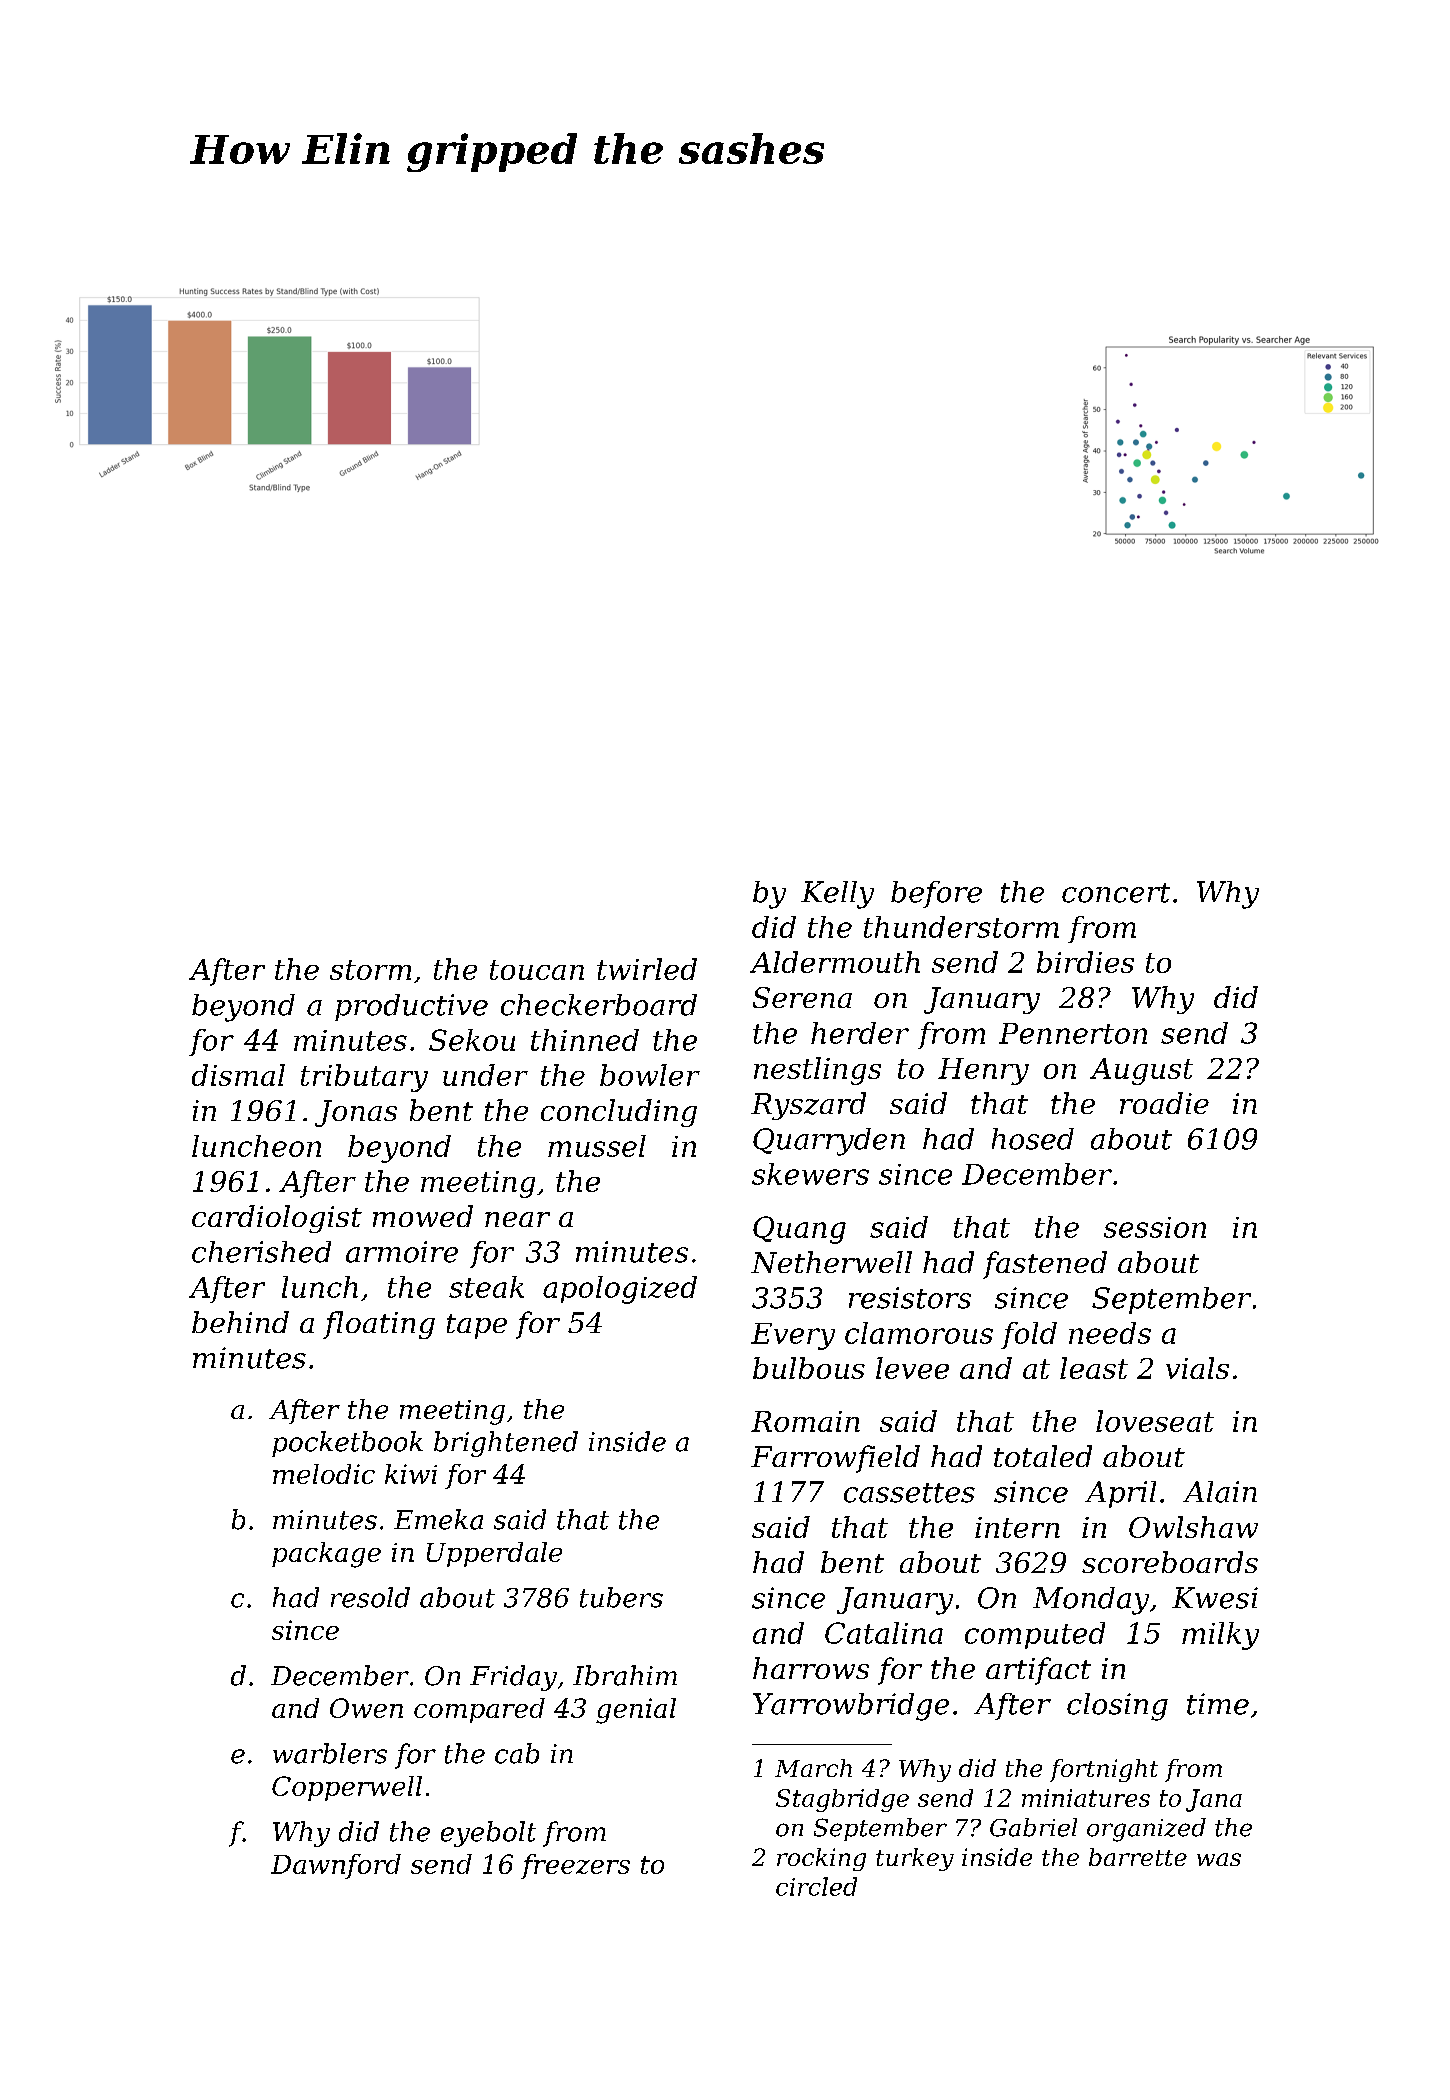  Describe the element at coordinates (537, 970) in the image. I see `toucan` at that location.
